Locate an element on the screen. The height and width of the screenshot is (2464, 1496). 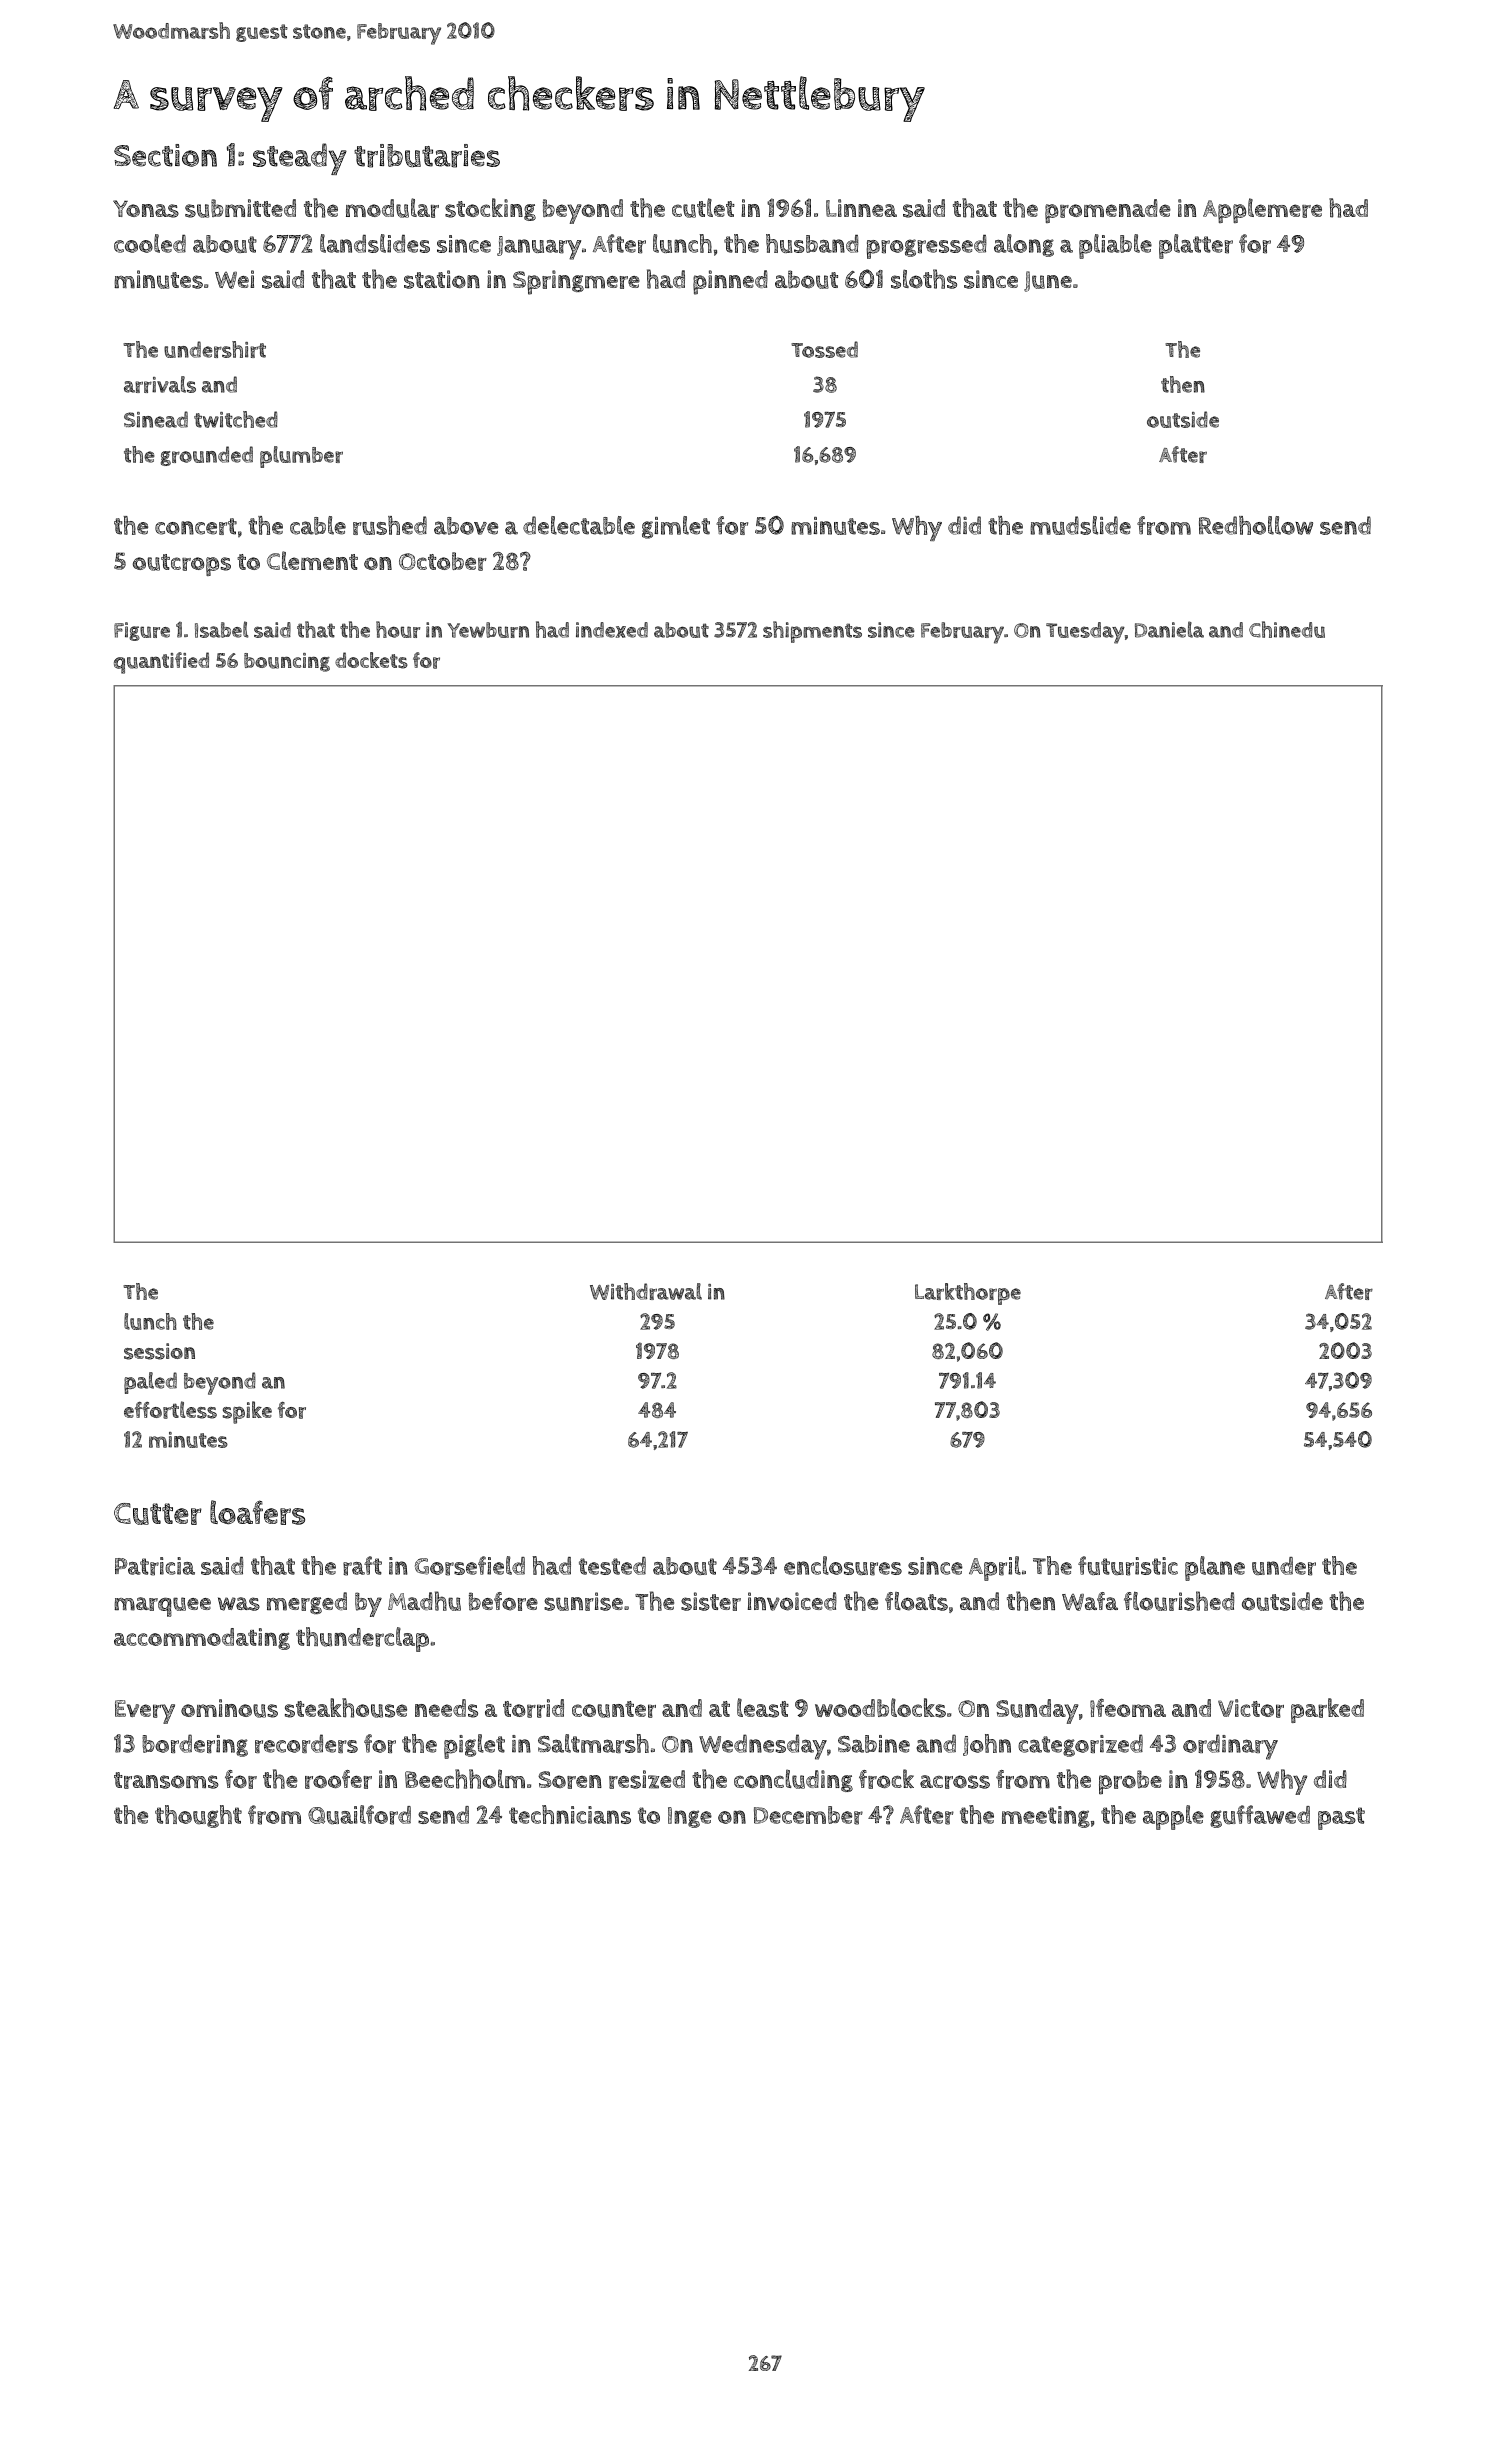
indexed is located at coordinates (612, 630).
